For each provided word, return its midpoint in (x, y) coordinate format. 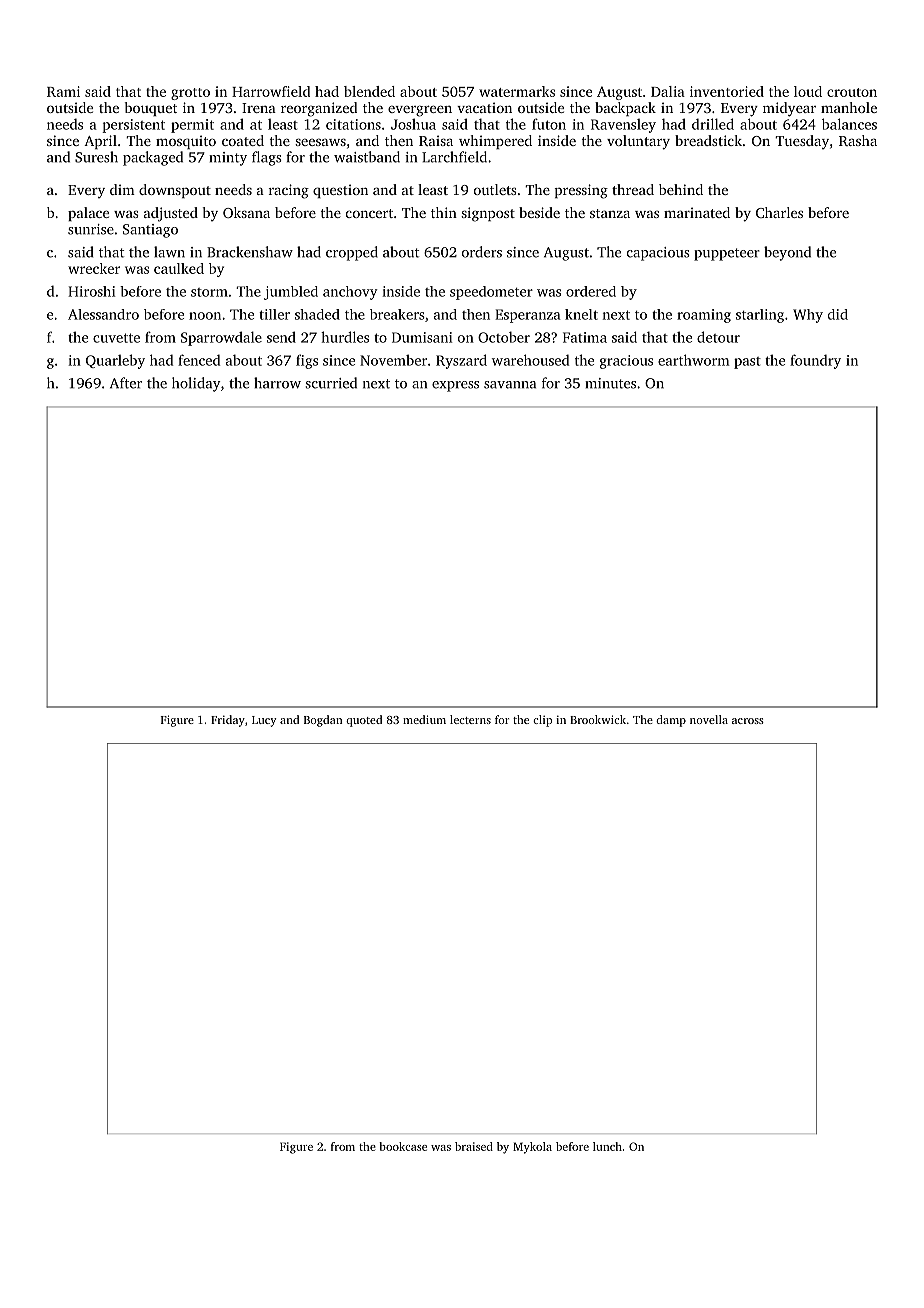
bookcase (403, 1146)
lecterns (470, 719)
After (126, 383)
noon (205, 316)
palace (88, 214)
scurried (331, 383)
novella (709, 719)
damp (671, 721)
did (838, 314)
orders (482, 252)
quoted (364, 721)
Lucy (264, 721)
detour (718, 337)
